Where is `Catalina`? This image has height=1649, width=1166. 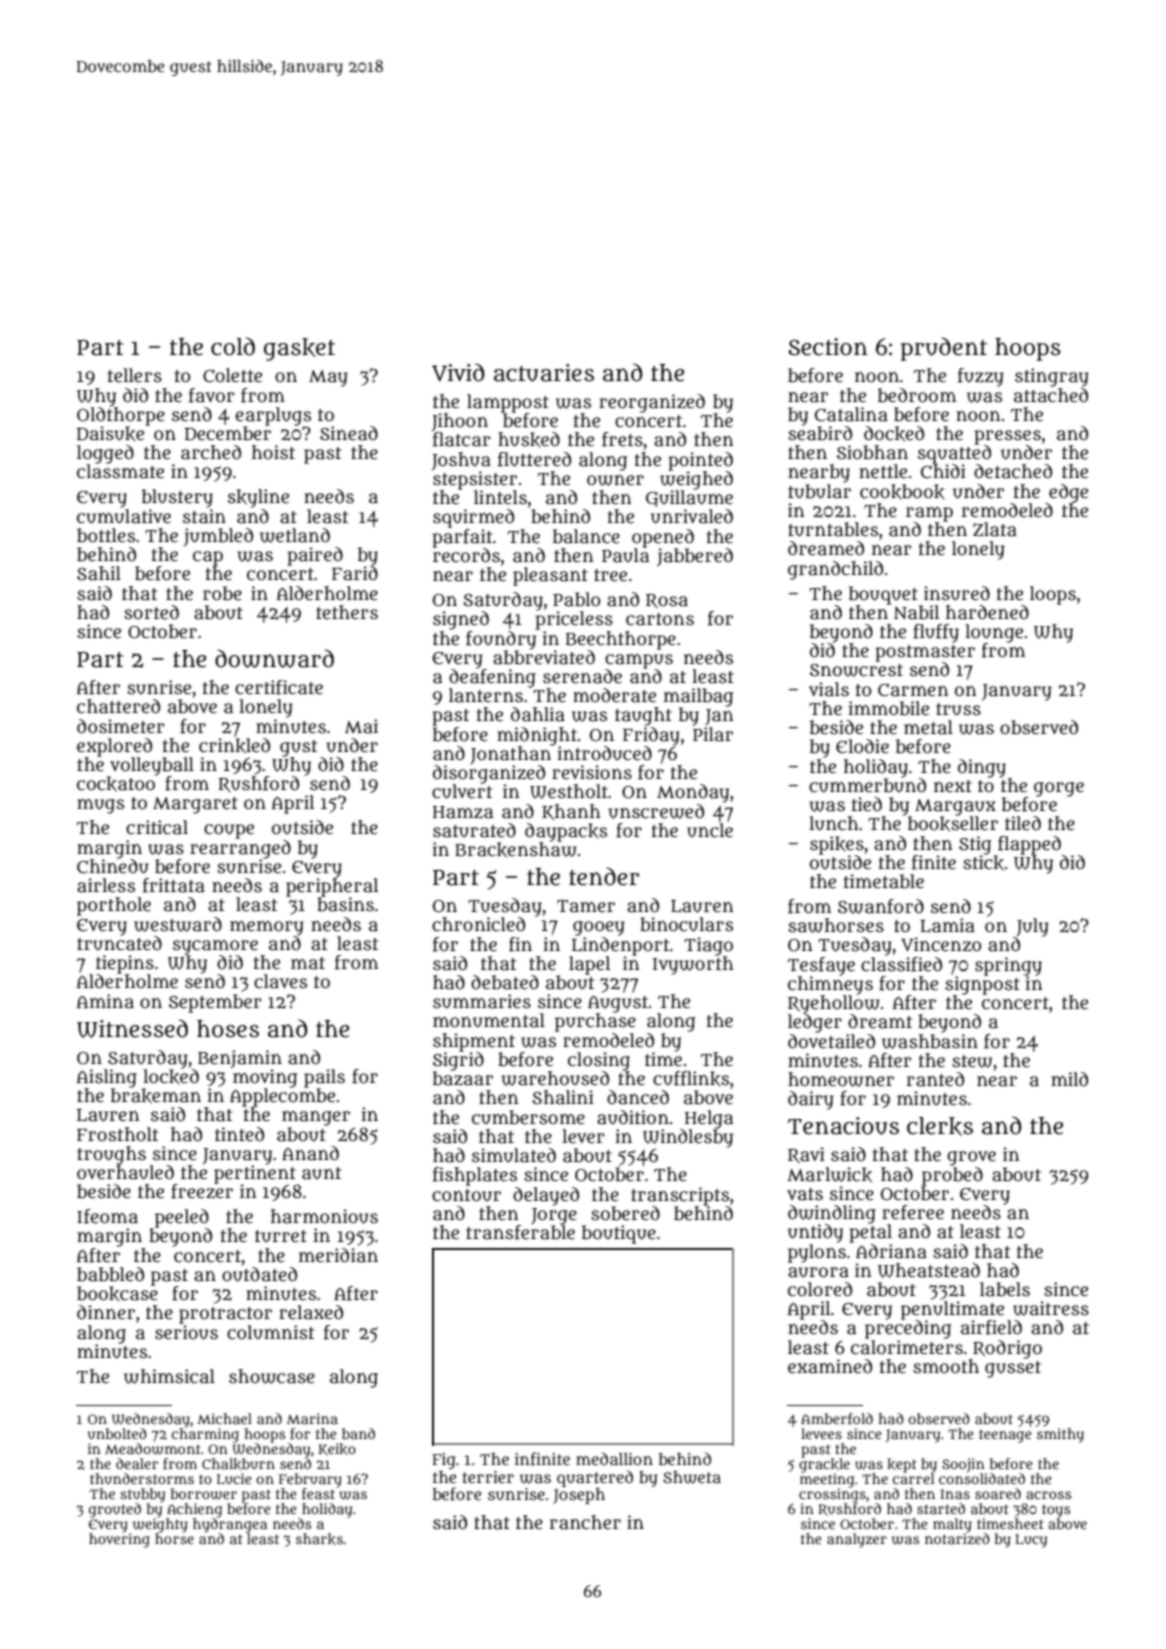 Catalina is located at coordinates (851, 414).
